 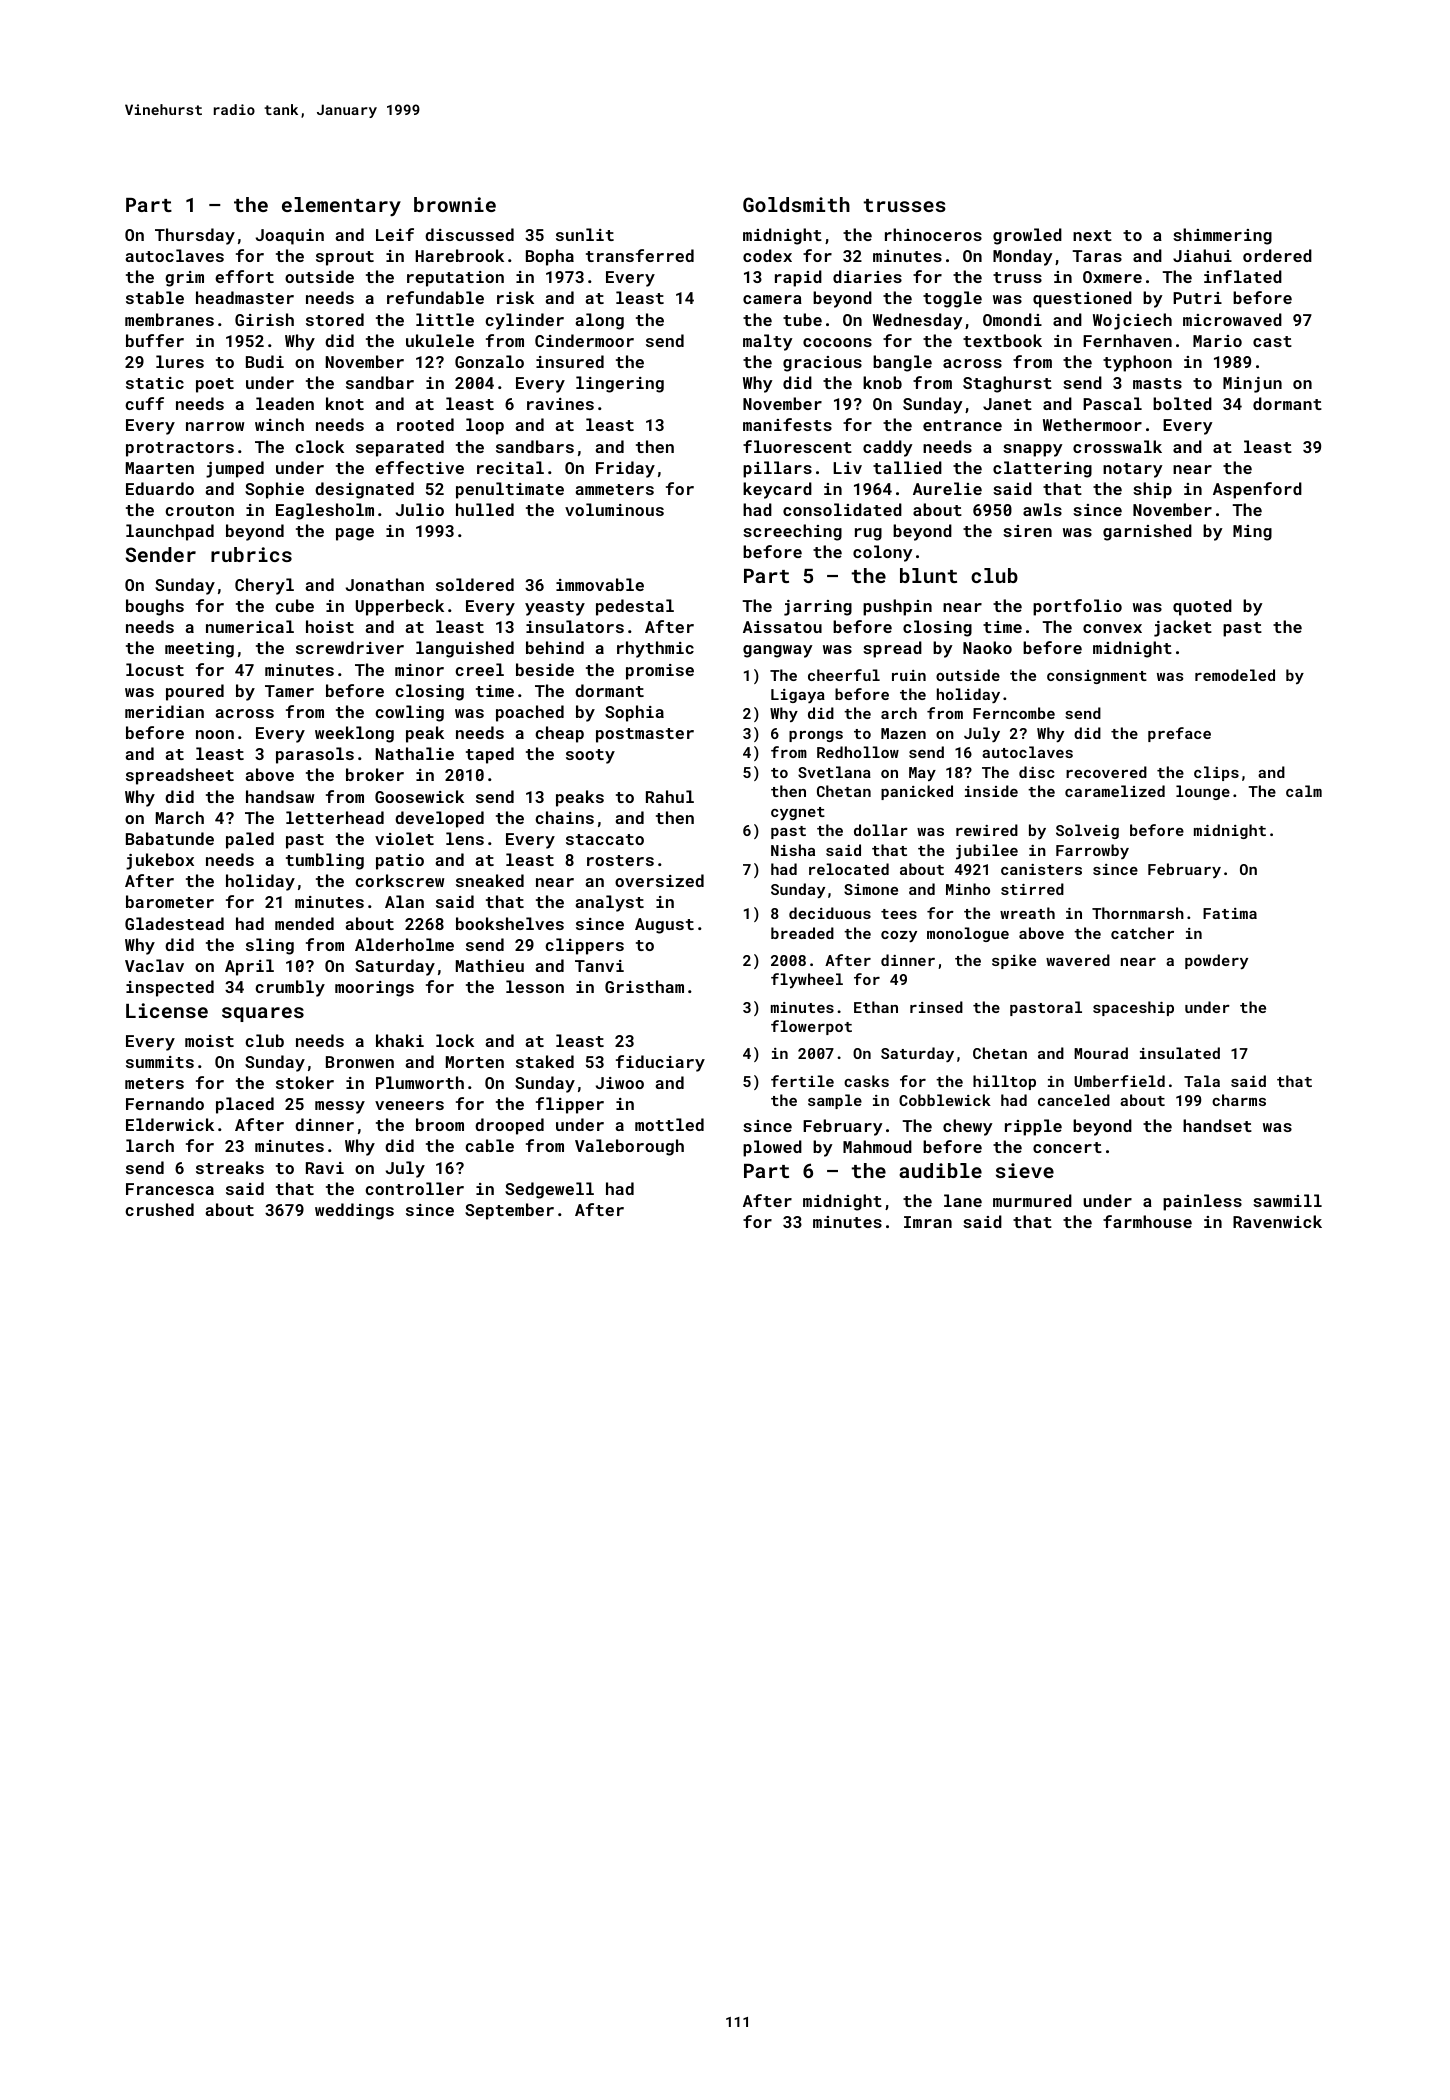 What do you see at coordinates (928, 1222) in the screenshot?
I see `Imran` at bounding box center [928, 1222].
